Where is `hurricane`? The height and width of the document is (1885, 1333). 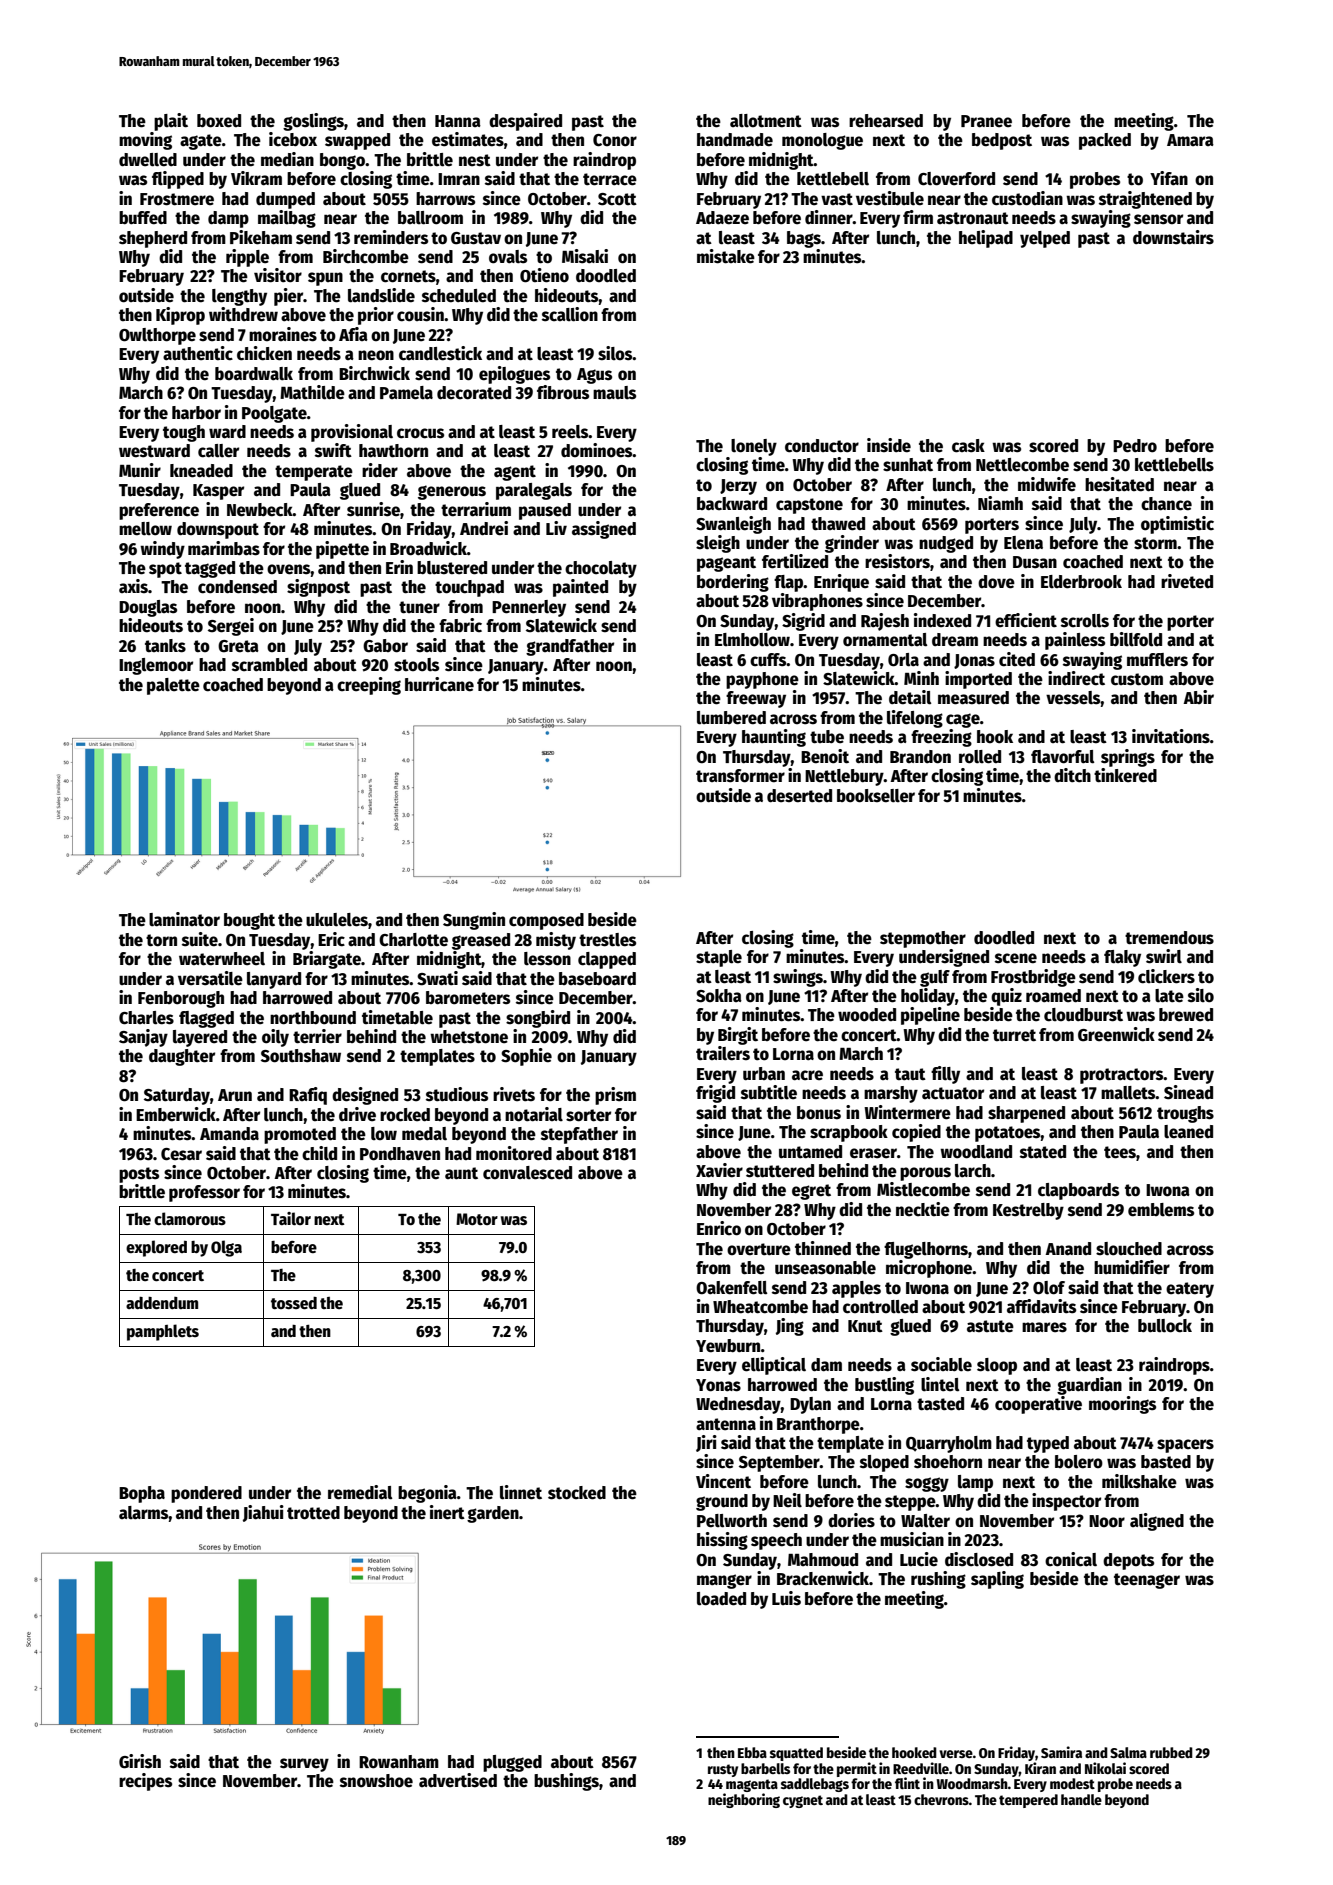
hurricane is located at coordinates (439, 684).
